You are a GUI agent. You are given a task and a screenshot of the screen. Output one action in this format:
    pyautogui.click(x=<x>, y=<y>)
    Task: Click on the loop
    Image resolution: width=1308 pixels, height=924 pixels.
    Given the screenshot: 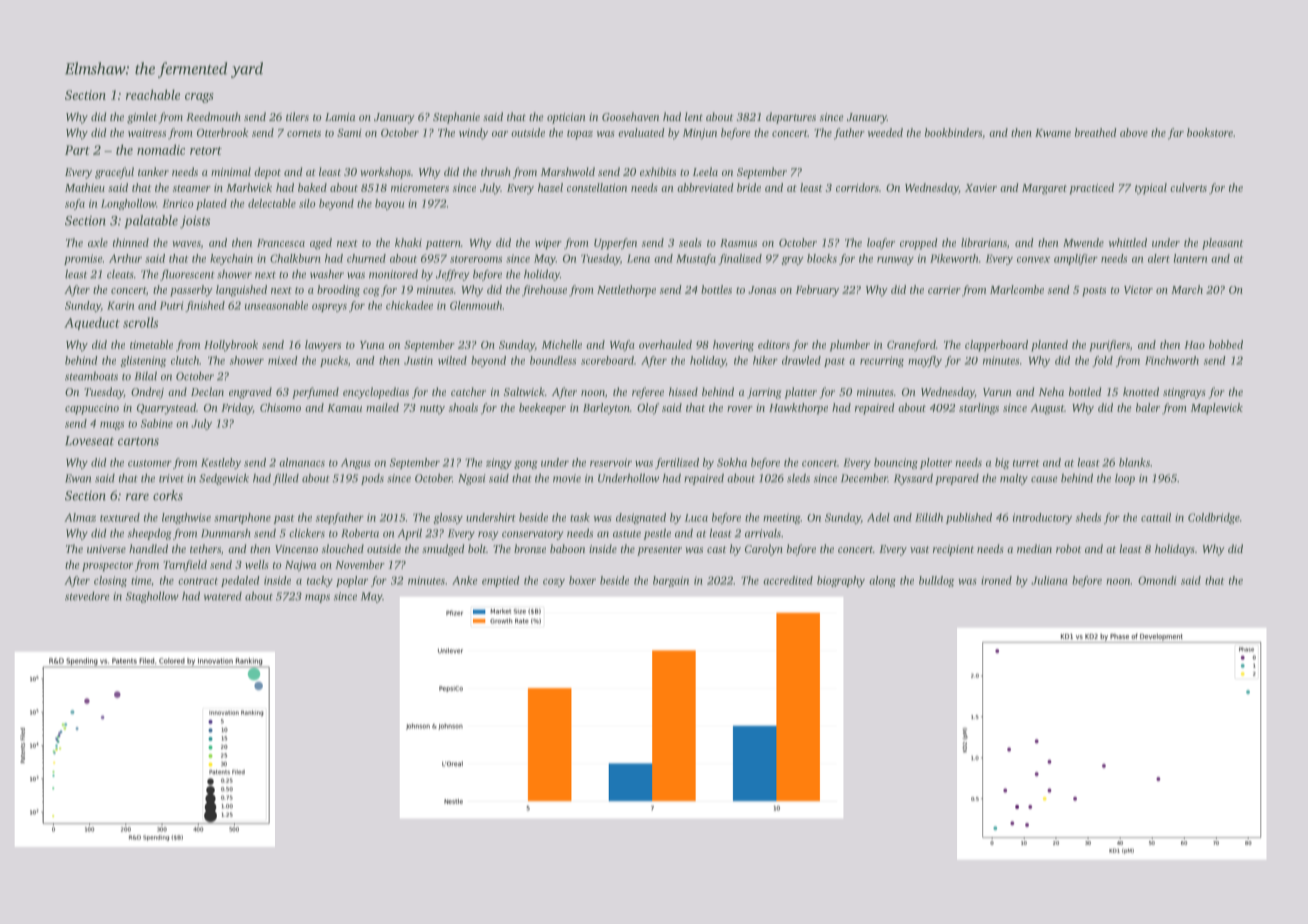 What is the action you would take?
    pyautogui.click(x=1125, y=479)
